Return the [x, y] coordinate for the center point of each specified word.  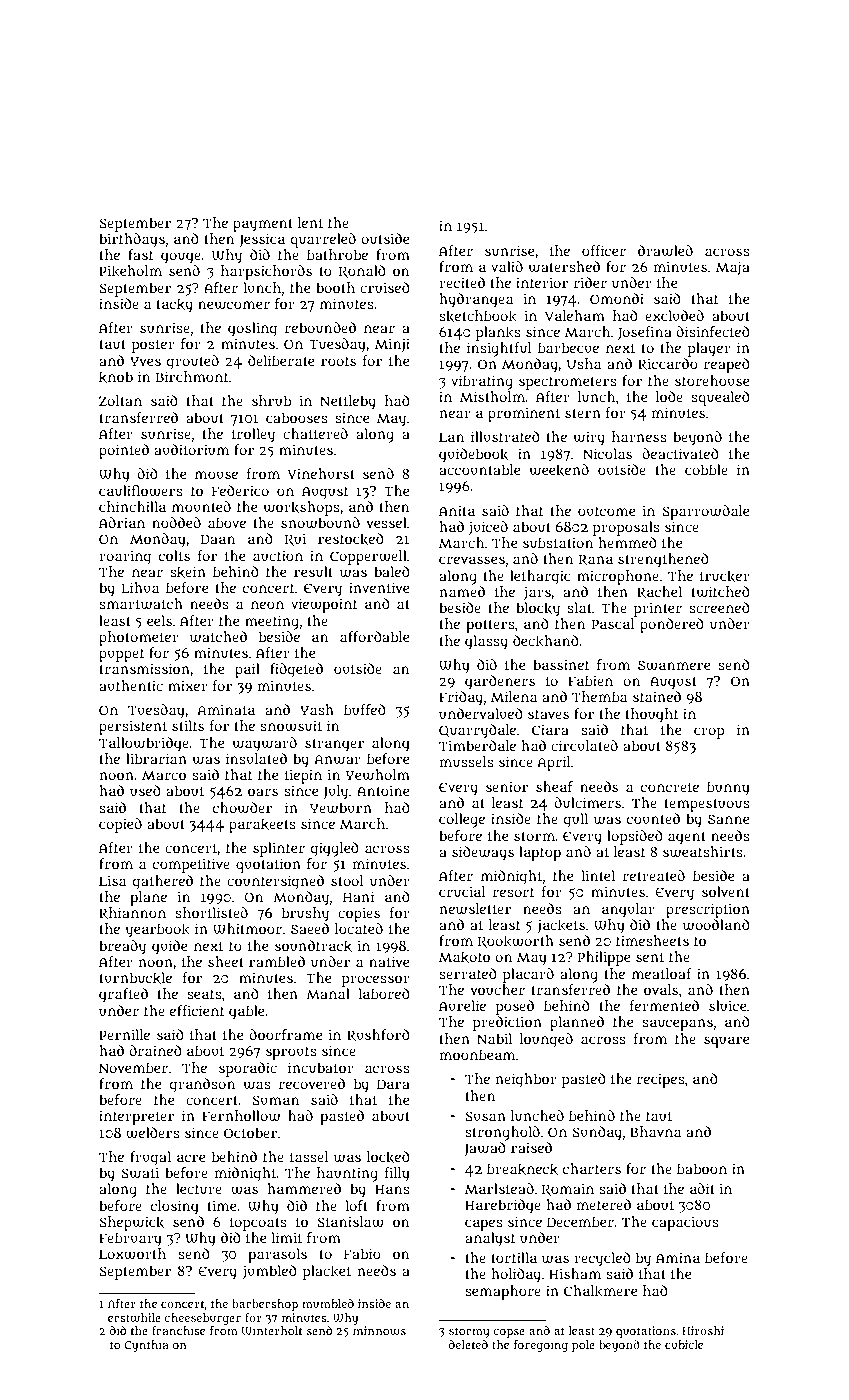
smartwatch [141, 604]
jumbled [270, 1272]
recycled [602, 1259]
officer [604, 250]
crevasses [472, 560]
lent [310, 222]
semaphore [503, 1292]
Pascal [613, 623]
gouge [181, 258]
